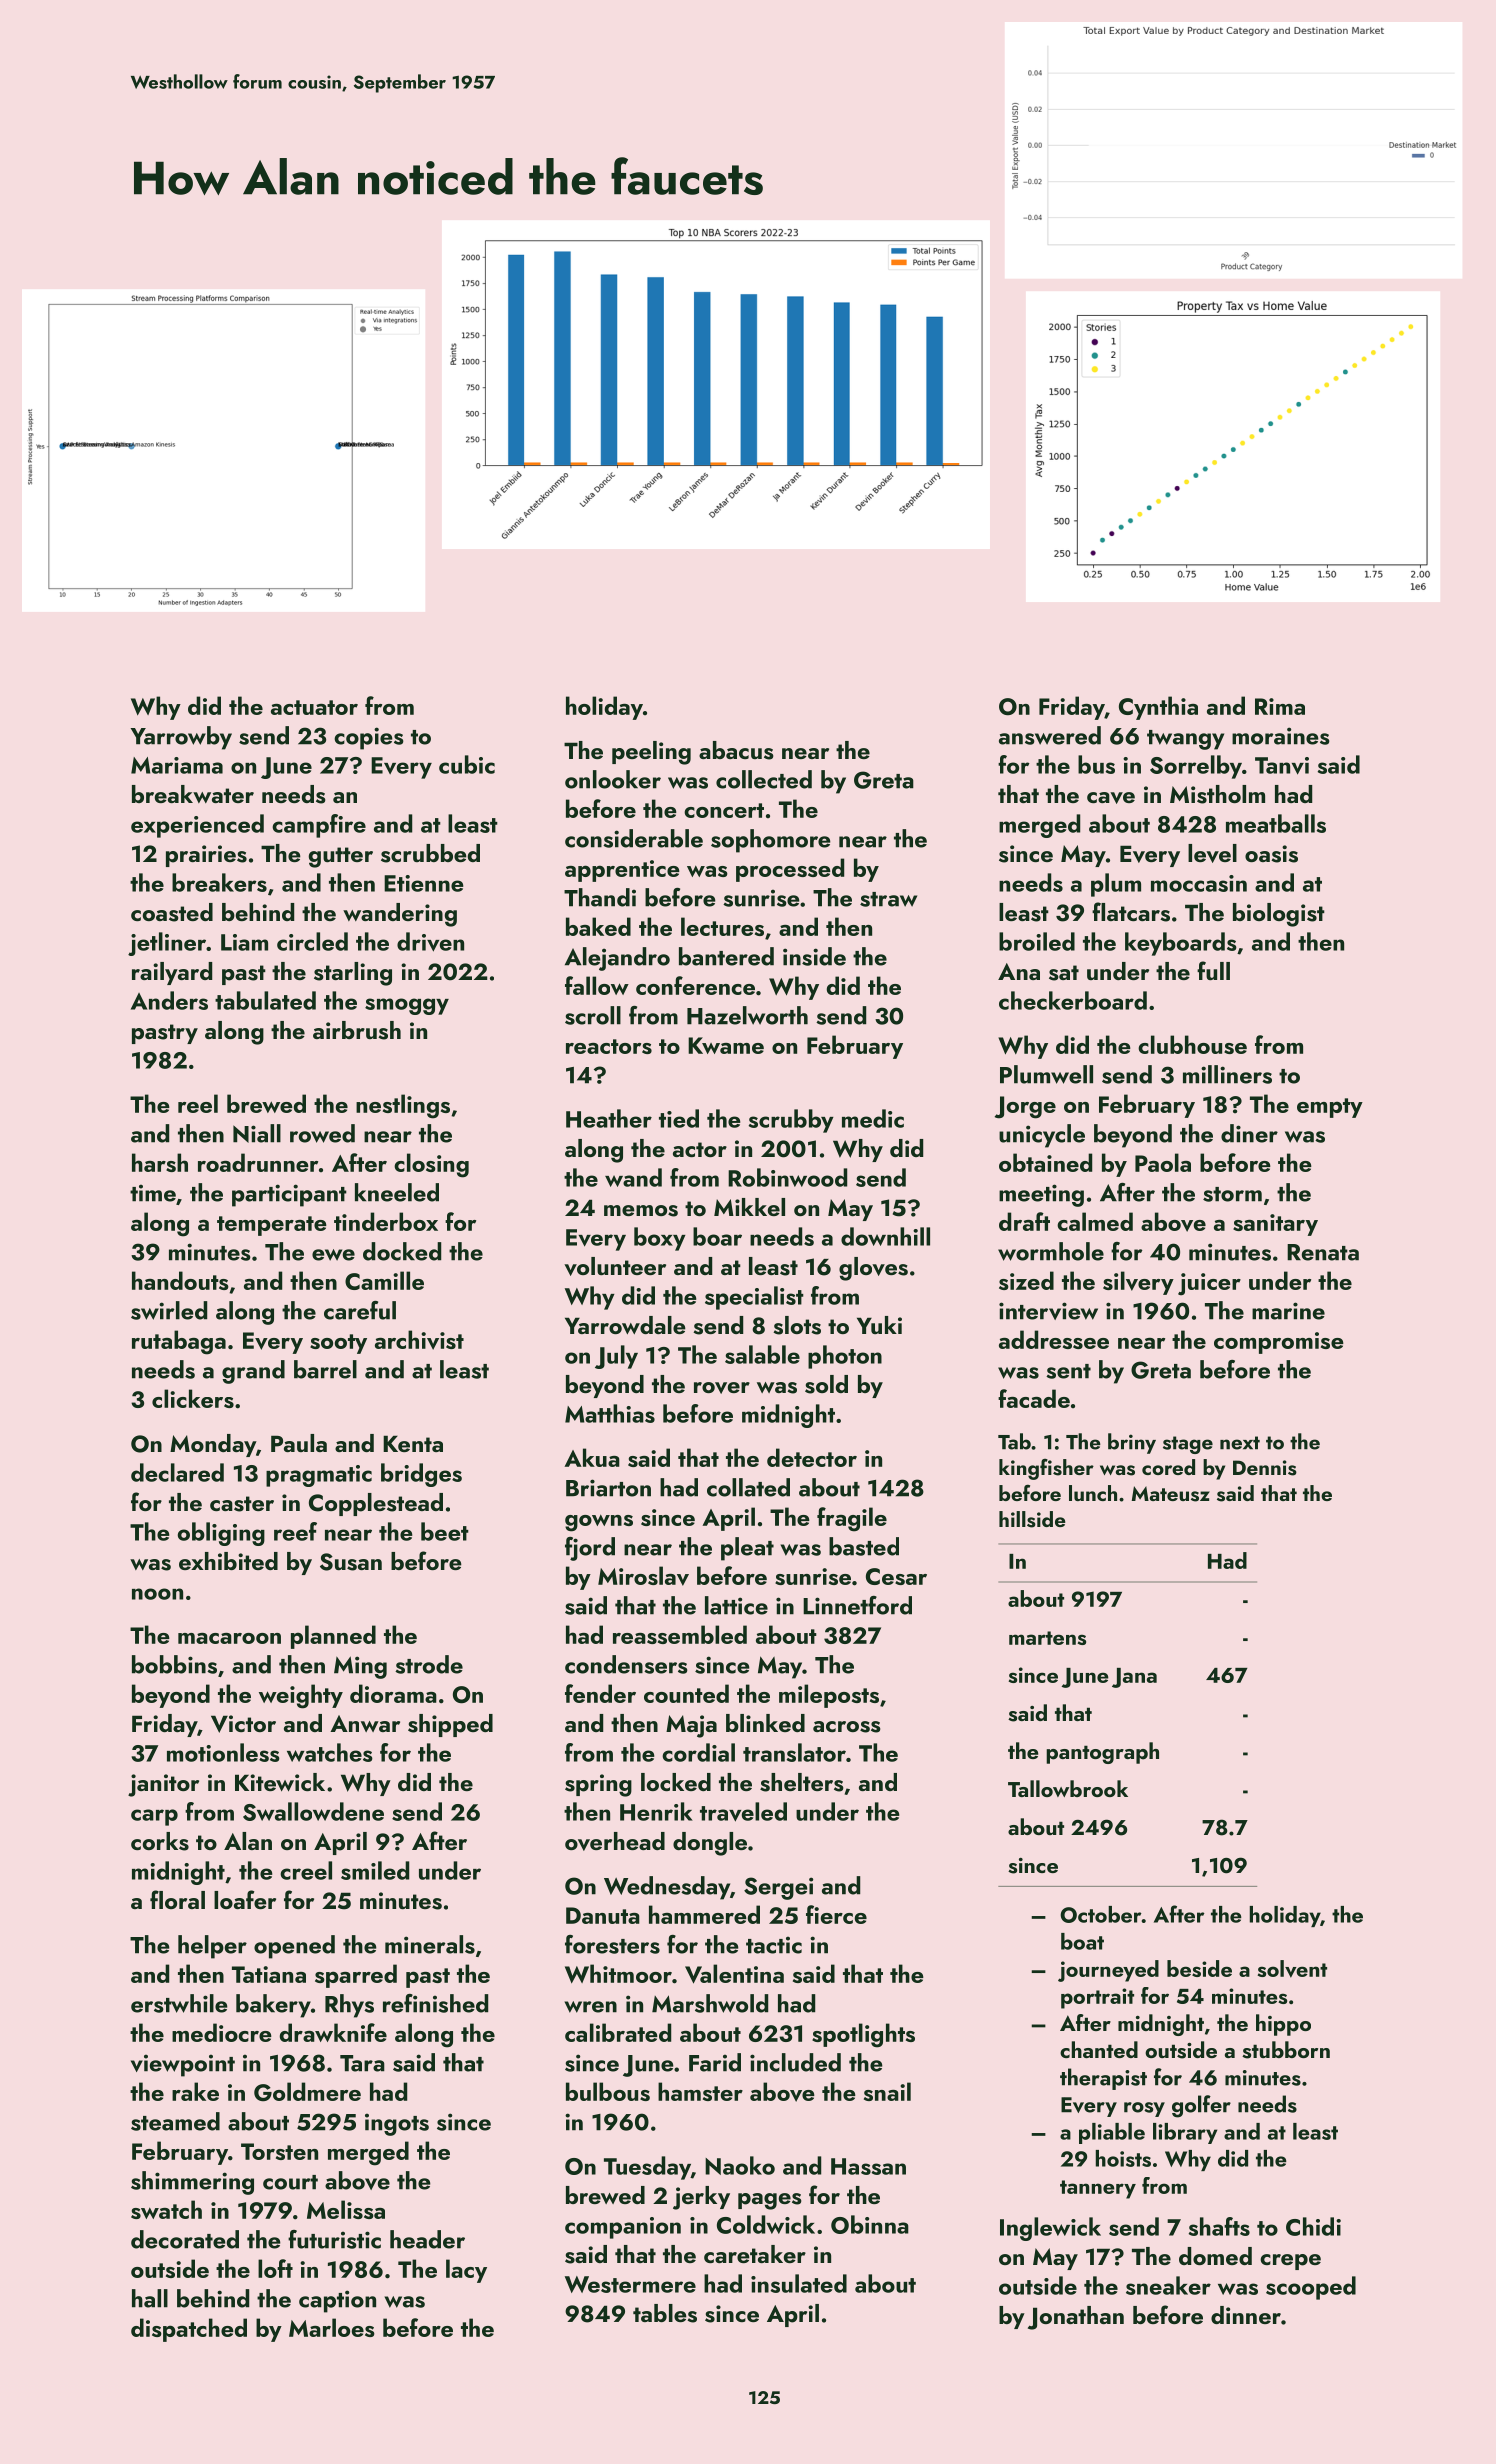 This image has height=2464, width=1496. Describe the element at coordinates (1076, 2318) in the image. I see `Jonathan` at that location.
